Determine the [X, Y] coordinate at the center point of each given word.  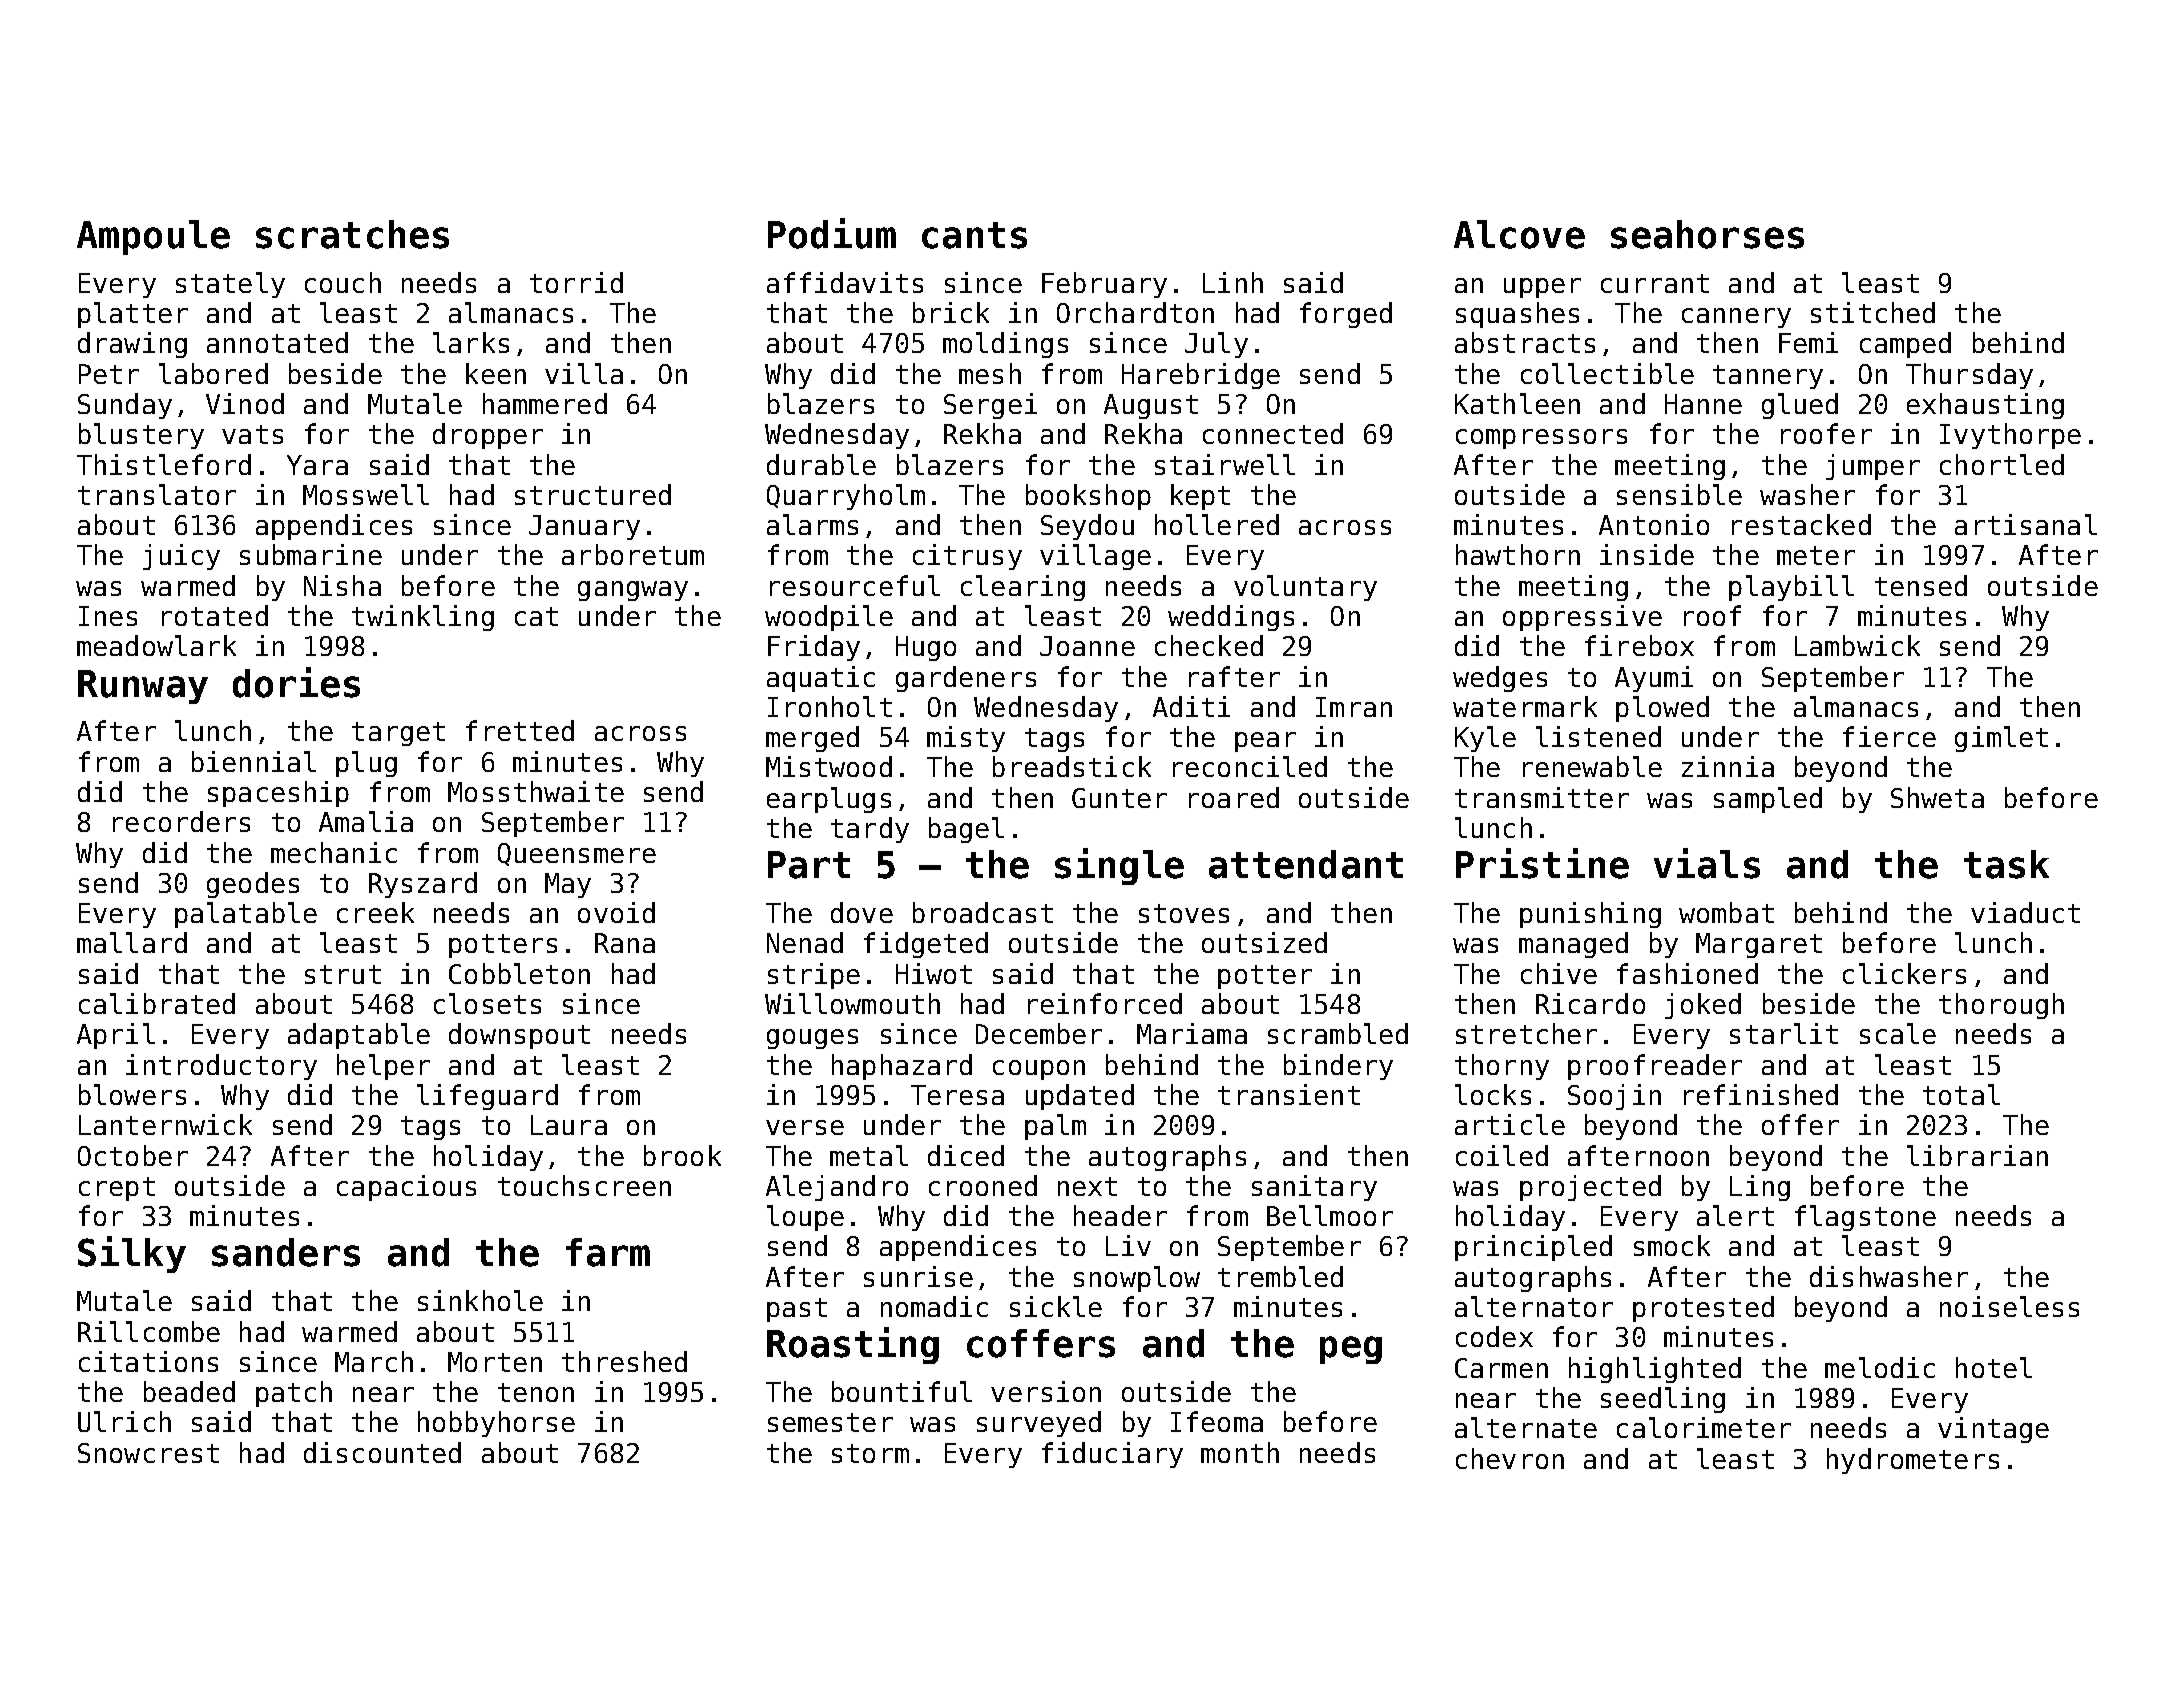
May [568, 885]
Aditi [1191, 706]
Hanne [1703, 404]
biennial [254, 761]
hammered [545, 403]
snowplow [1137, 1279]
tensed [1921, 585]
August [1151, 406]
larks [471, 342]
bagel [966, 830]
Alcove [1519, 234]
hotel [1994, 1367]
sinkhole [480, 1300]
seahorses [1707, 234]
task [2006, 864]
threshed [624, 1361]
